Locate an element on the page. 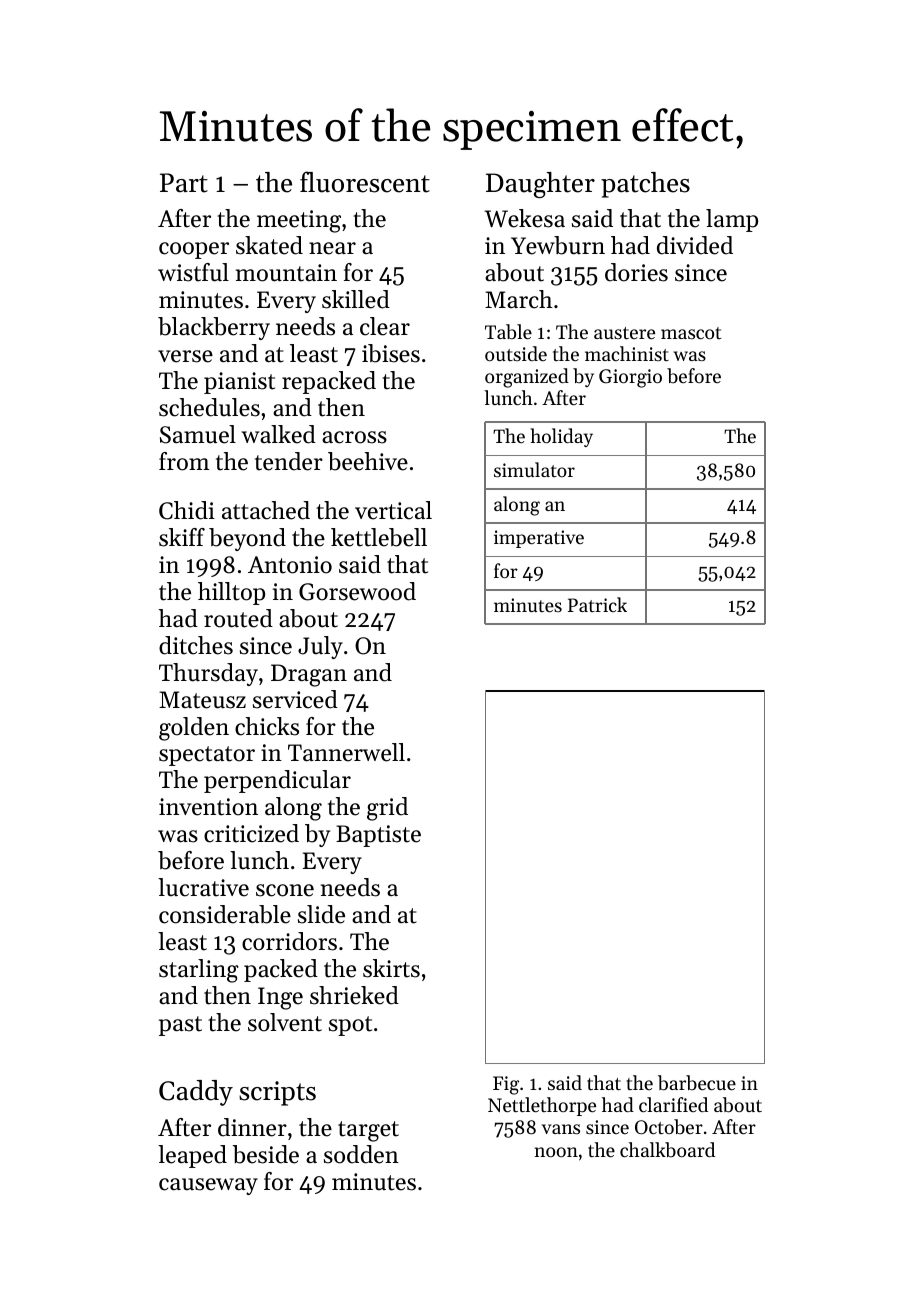 The image size is (924, 1311). Wekesa is located at coordinates (524, 218).
